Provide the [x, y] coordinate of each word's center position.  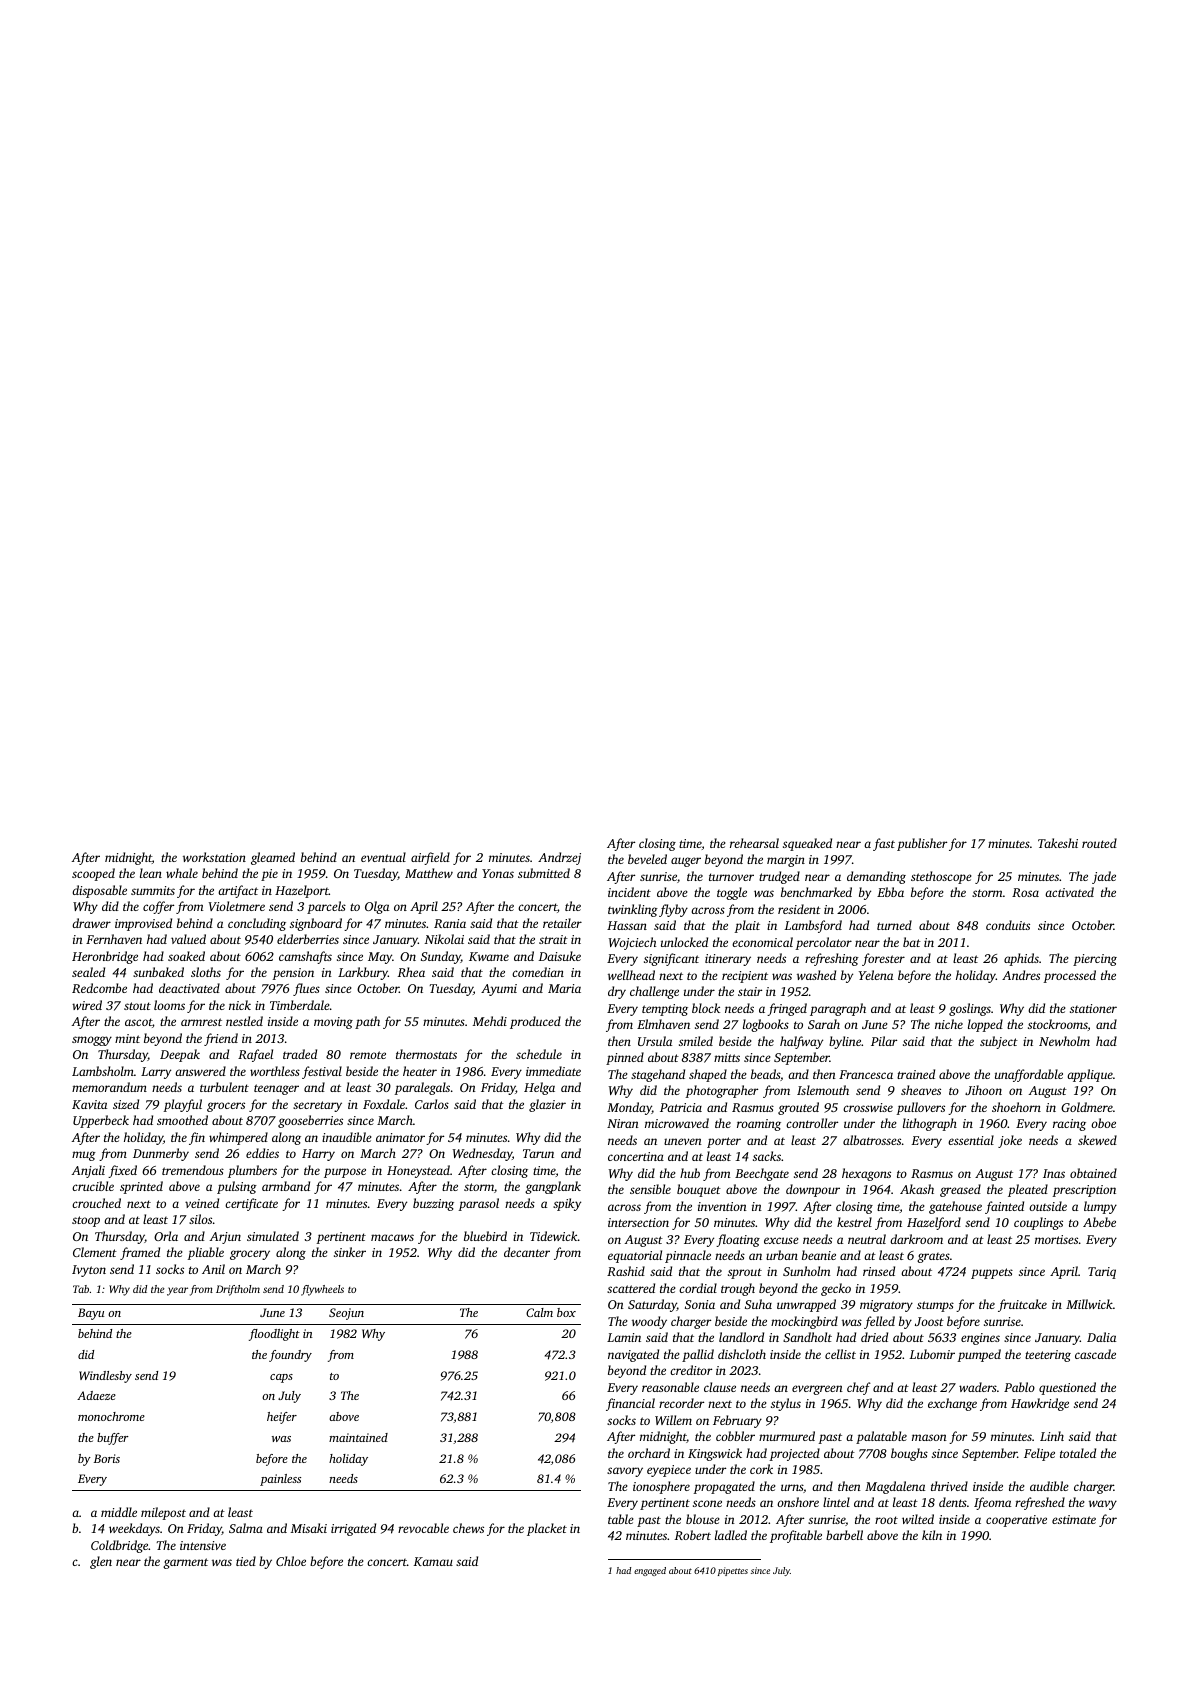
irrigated [353, 1529]
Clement [95, 1252]
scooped [93, 874]
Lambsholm [103, 1071]
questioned [1067, 1388]
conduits [1008, 925]
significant [671, 959]
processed [1069, 976]
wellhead [631, 975]
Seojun [346, 1314]
